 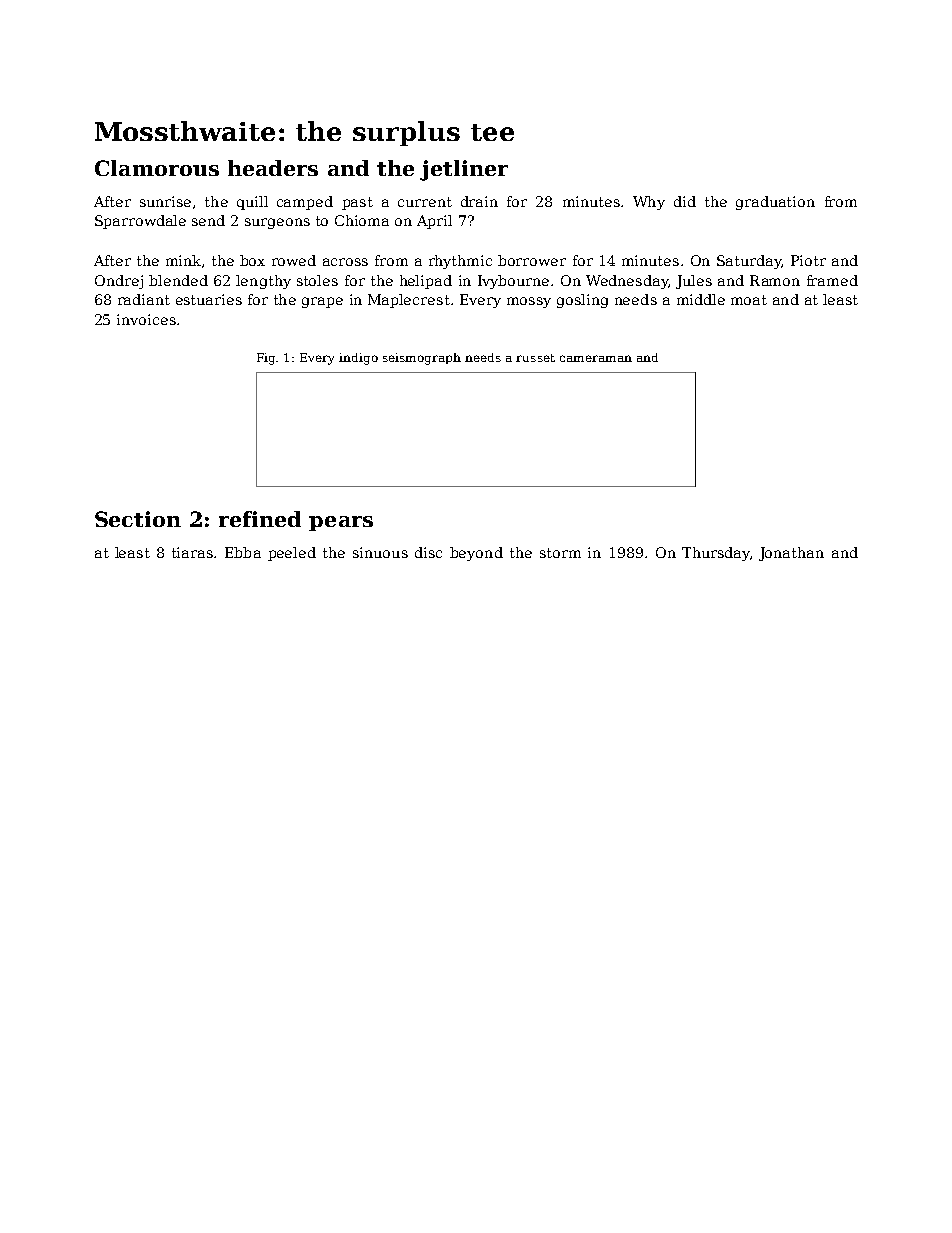 What do you see at coordinates (243, 552) in the document?
I see `Ebba` at bounding box center [243, 552].
